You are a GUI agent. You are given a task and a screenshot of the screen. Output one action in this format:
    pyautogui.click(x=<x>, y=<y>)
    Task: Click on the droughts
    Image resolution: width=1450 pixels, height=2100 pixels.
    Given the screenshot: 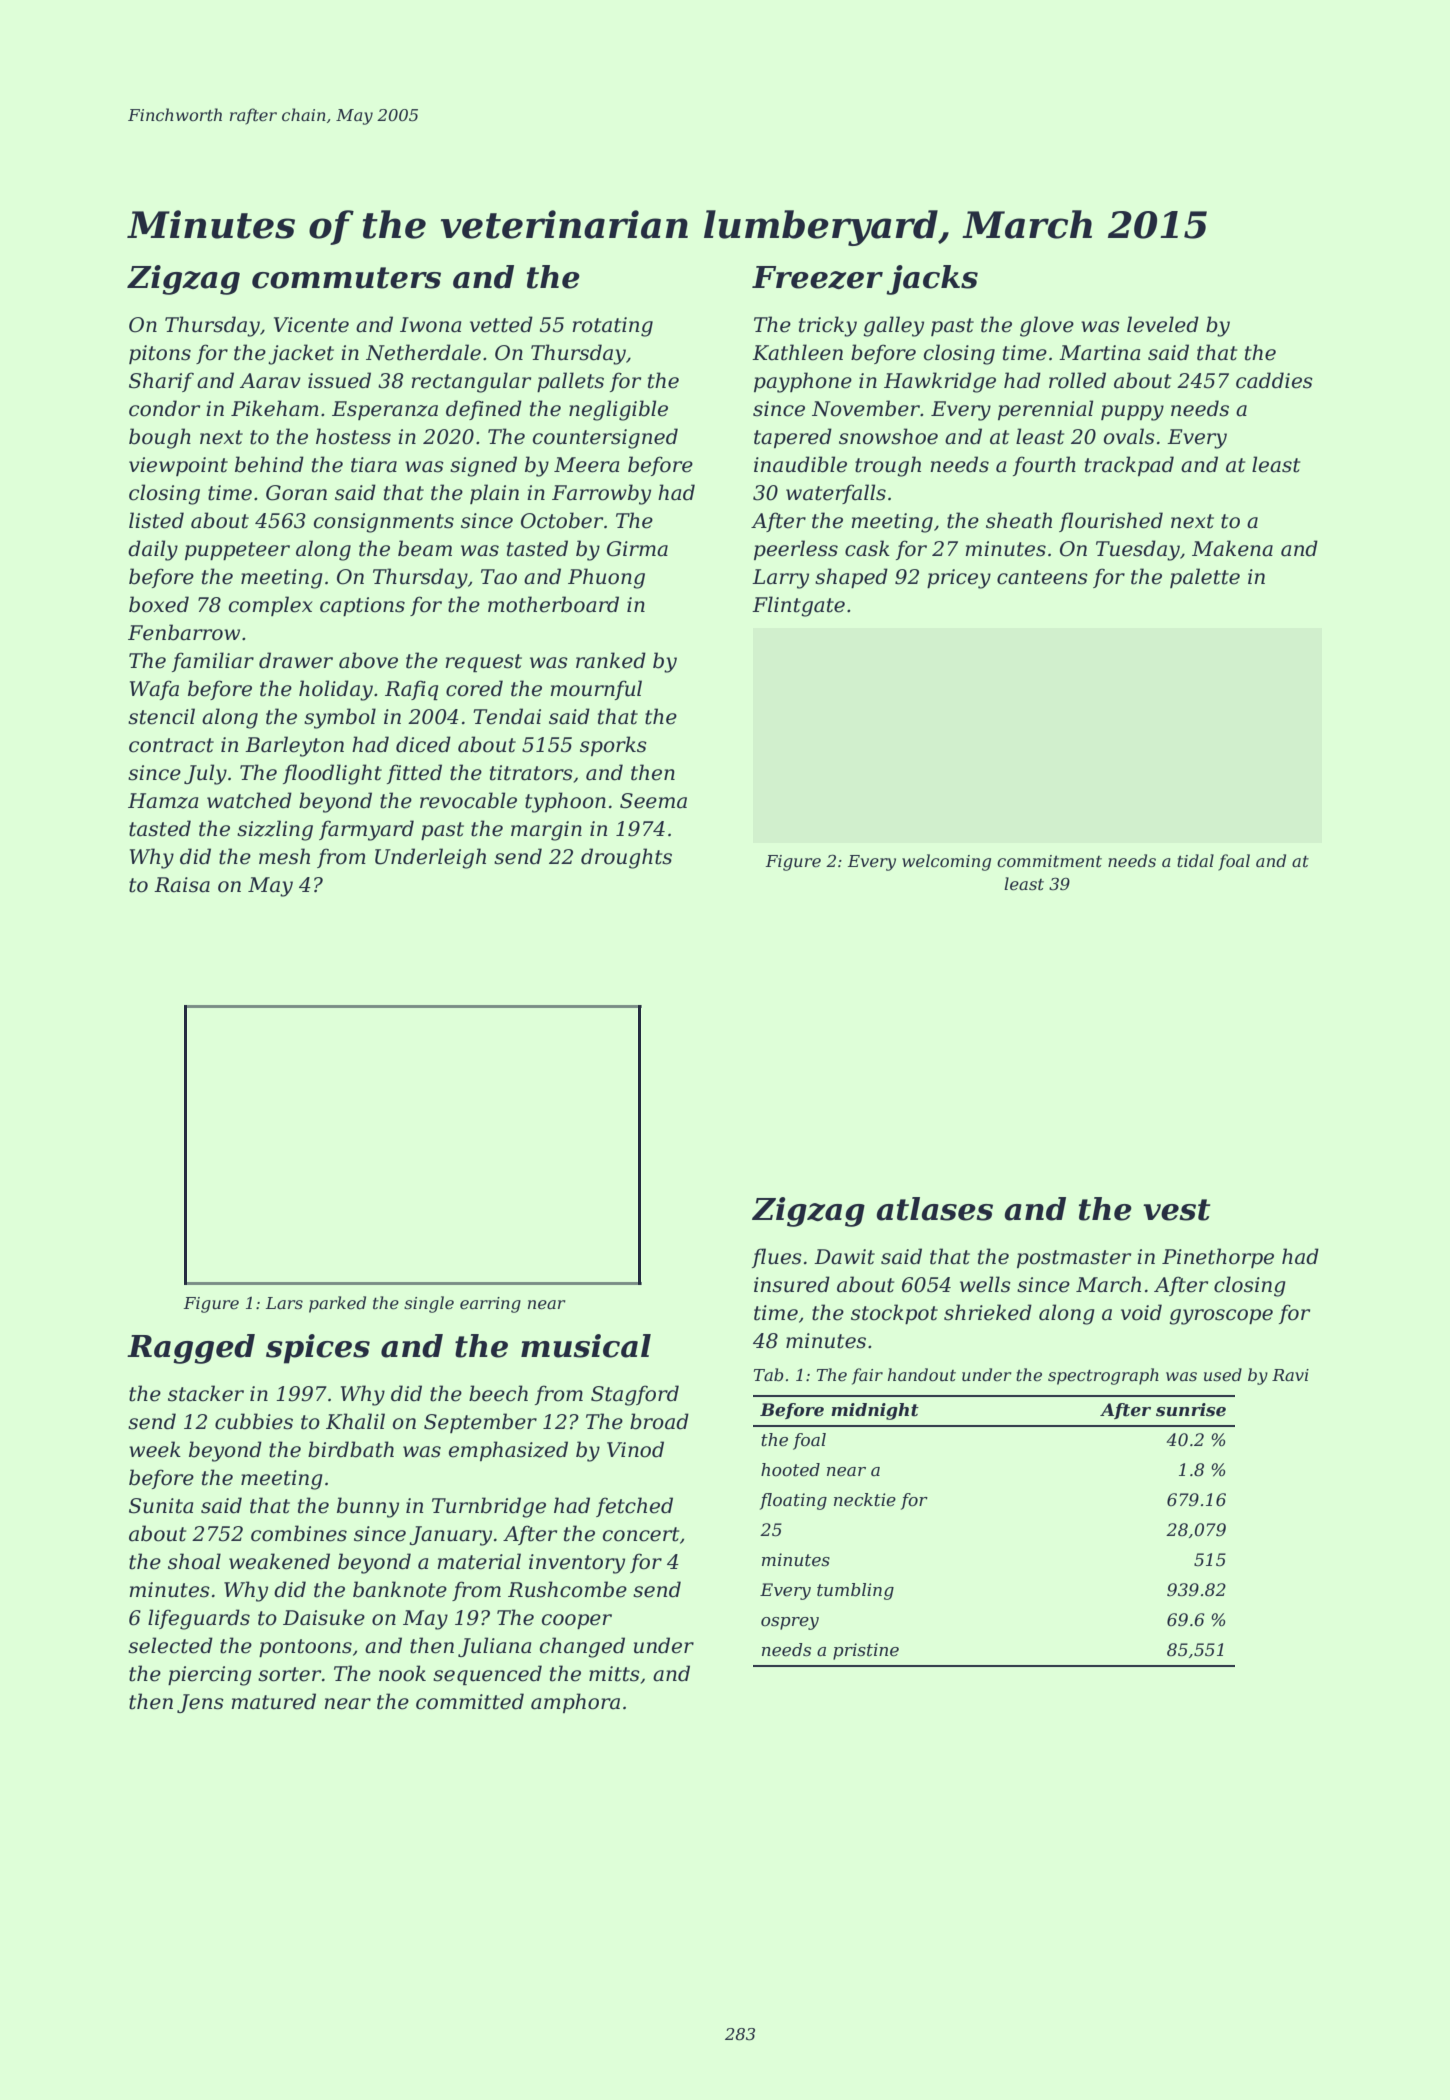 What is the action you would take?
    pyautogui.click(x=626, y=858)
